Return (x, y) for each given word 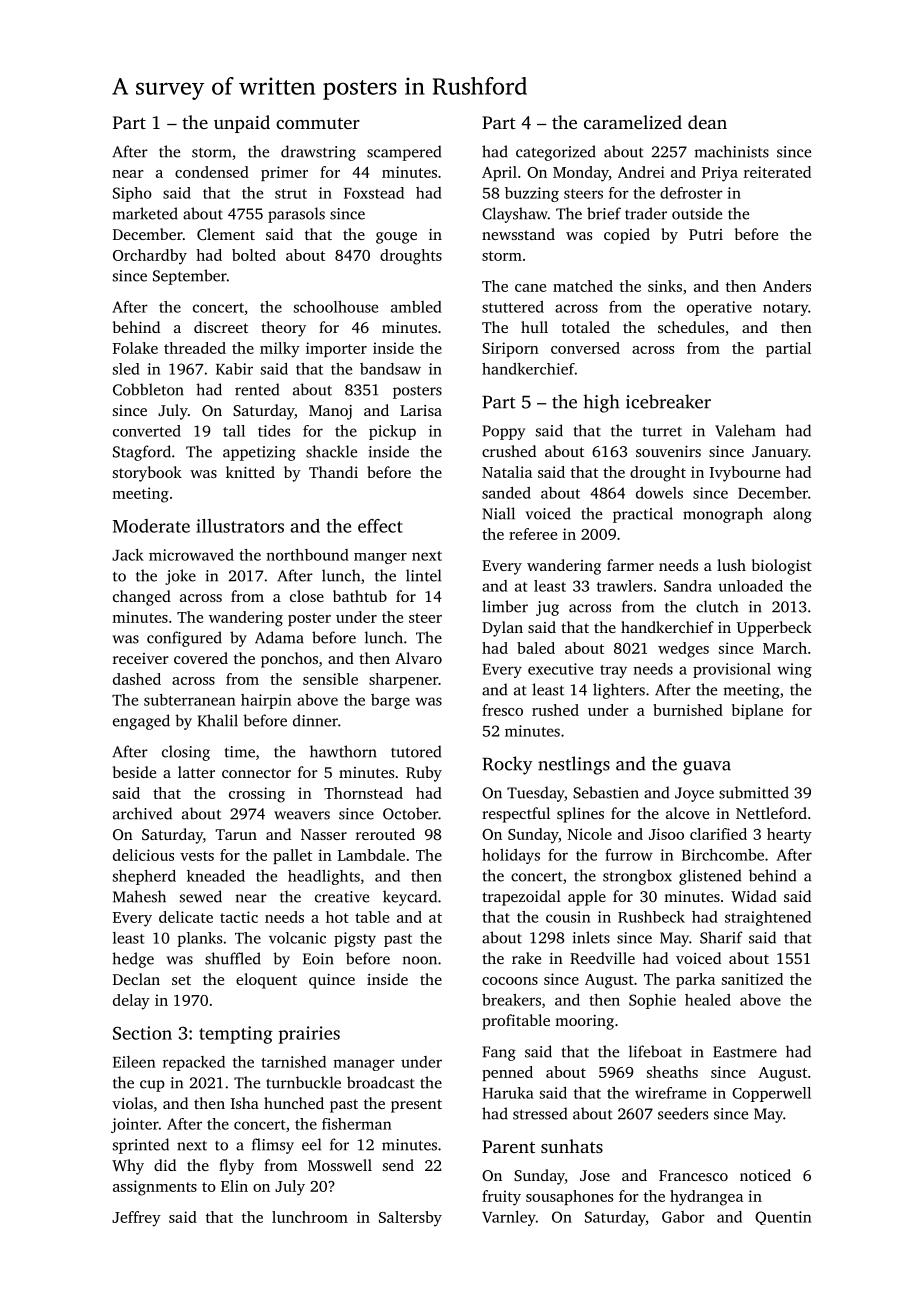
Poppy (503, 432)
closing (186, 753)
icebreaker (668, 401)
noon (419, 960)
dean (707, 122)
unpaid (242, 124)
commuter (318, 123)
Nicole (589, 834)
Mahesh (139, 896)
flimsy (273, 1146)
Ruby (424, 774)
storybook (147, 474)
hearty (789, 836)
